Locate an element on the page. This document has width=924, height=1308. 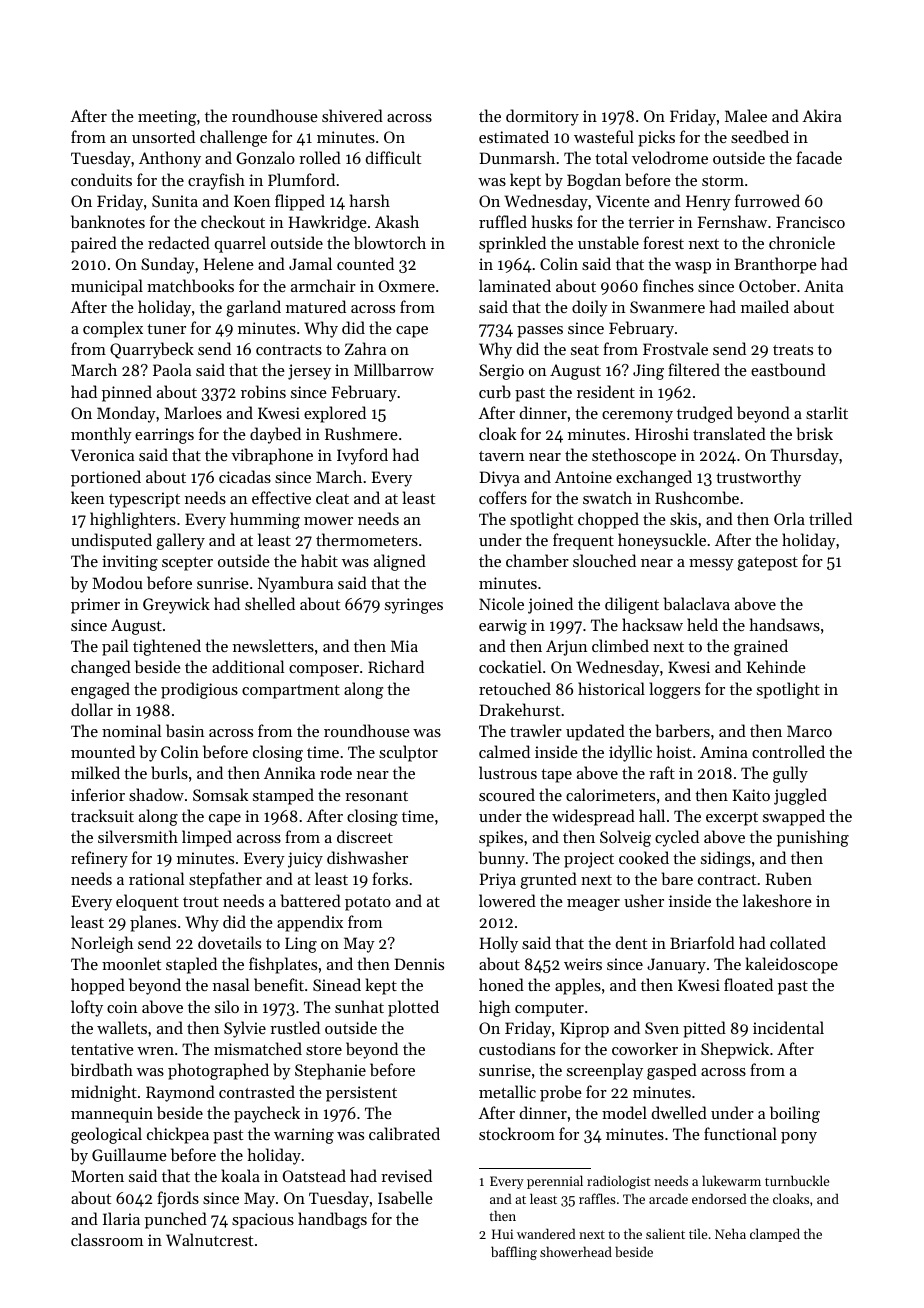
Dennis is located at coordinates (419, 964).
